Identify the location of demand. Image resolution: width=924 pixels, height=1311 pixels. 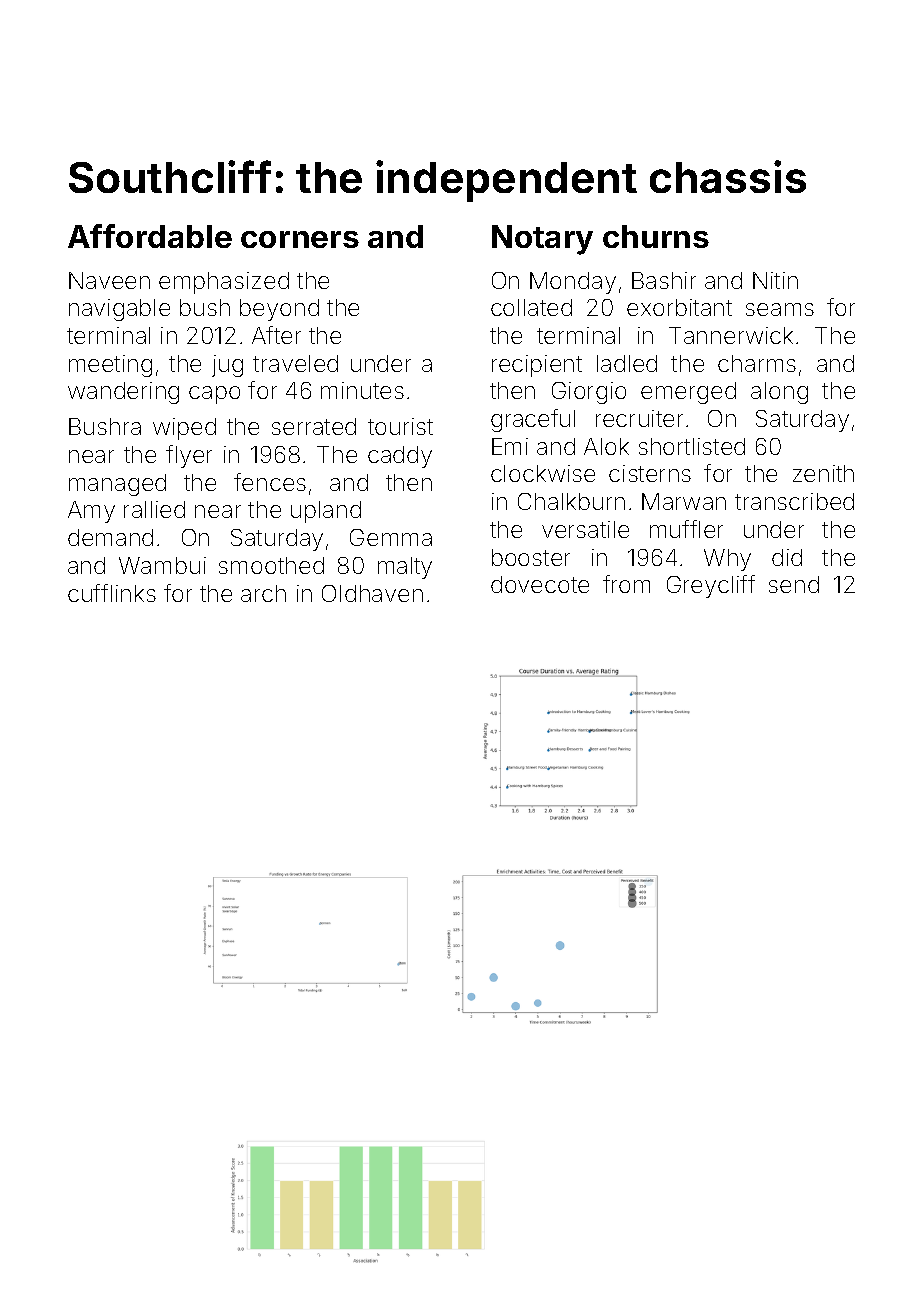
(110, 537).
